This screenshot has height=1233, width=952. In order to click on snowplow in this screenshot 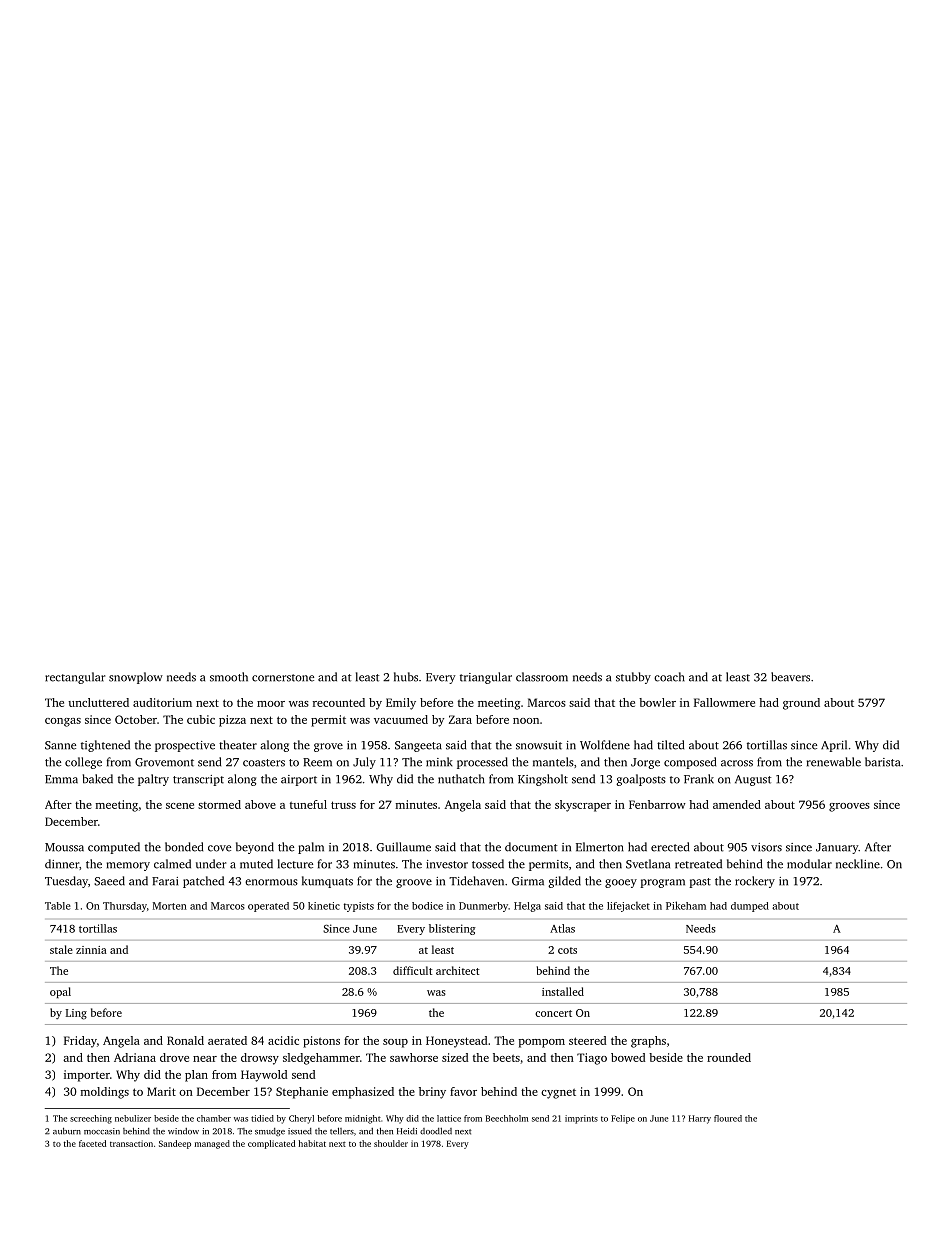, I will do `click(136, 678)`.
